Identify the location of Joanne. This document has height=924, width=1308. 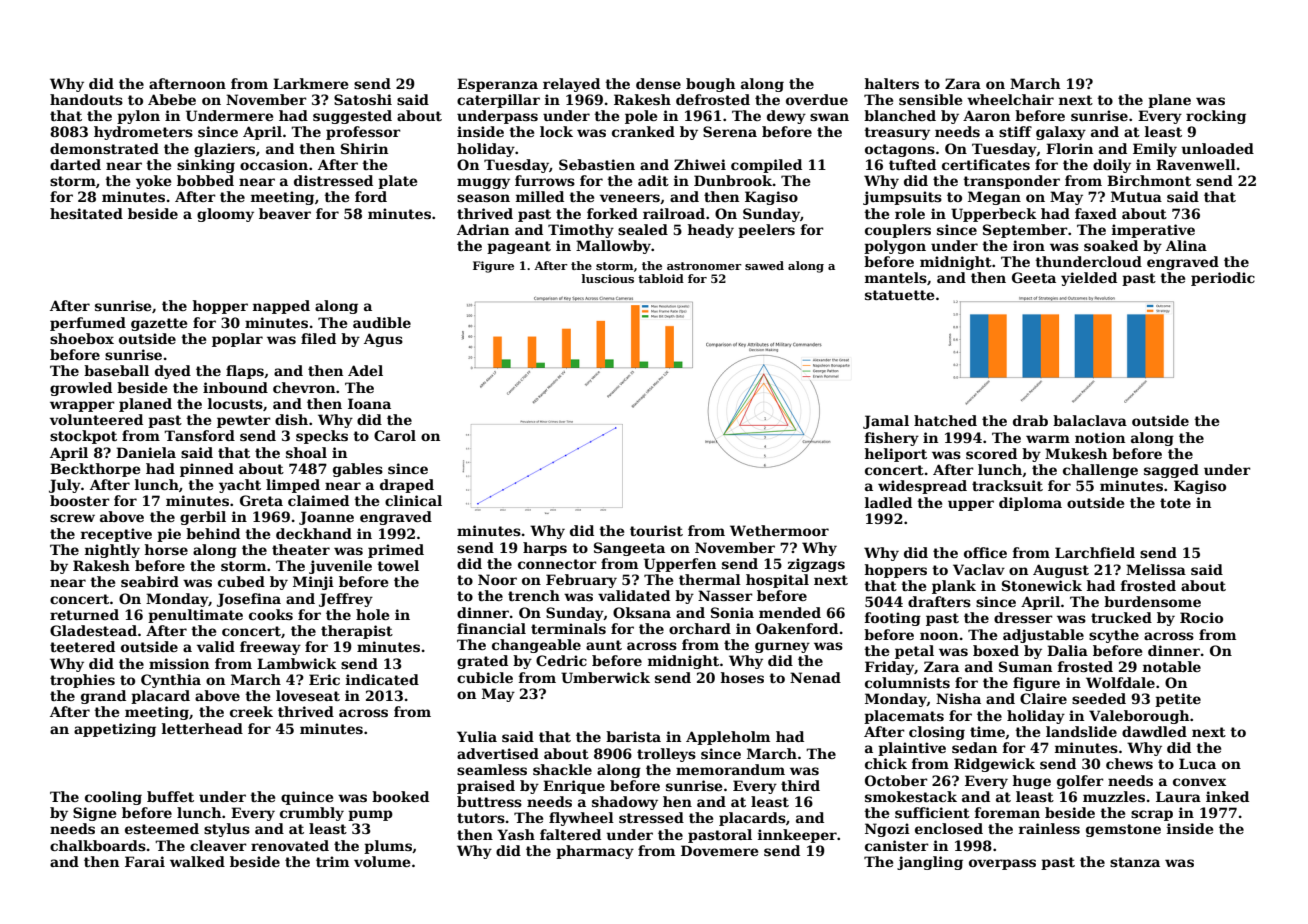
(326, 518).
